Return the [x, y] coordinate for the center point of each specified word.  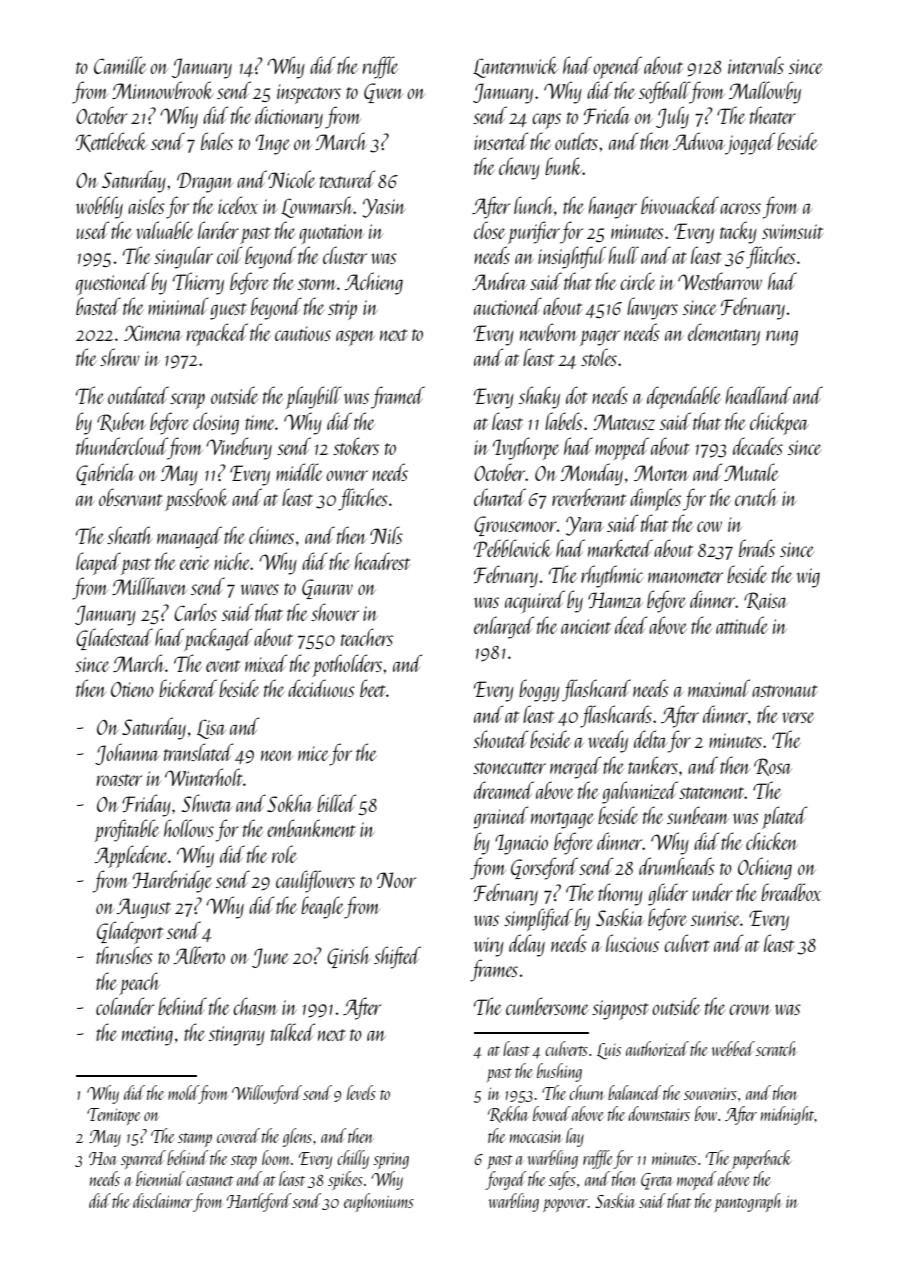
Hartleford [259, 1202]
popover [565, 1205]
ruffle [380, 67]
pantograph [748, 1202]
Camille [120, 65]
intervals [756, 65]
